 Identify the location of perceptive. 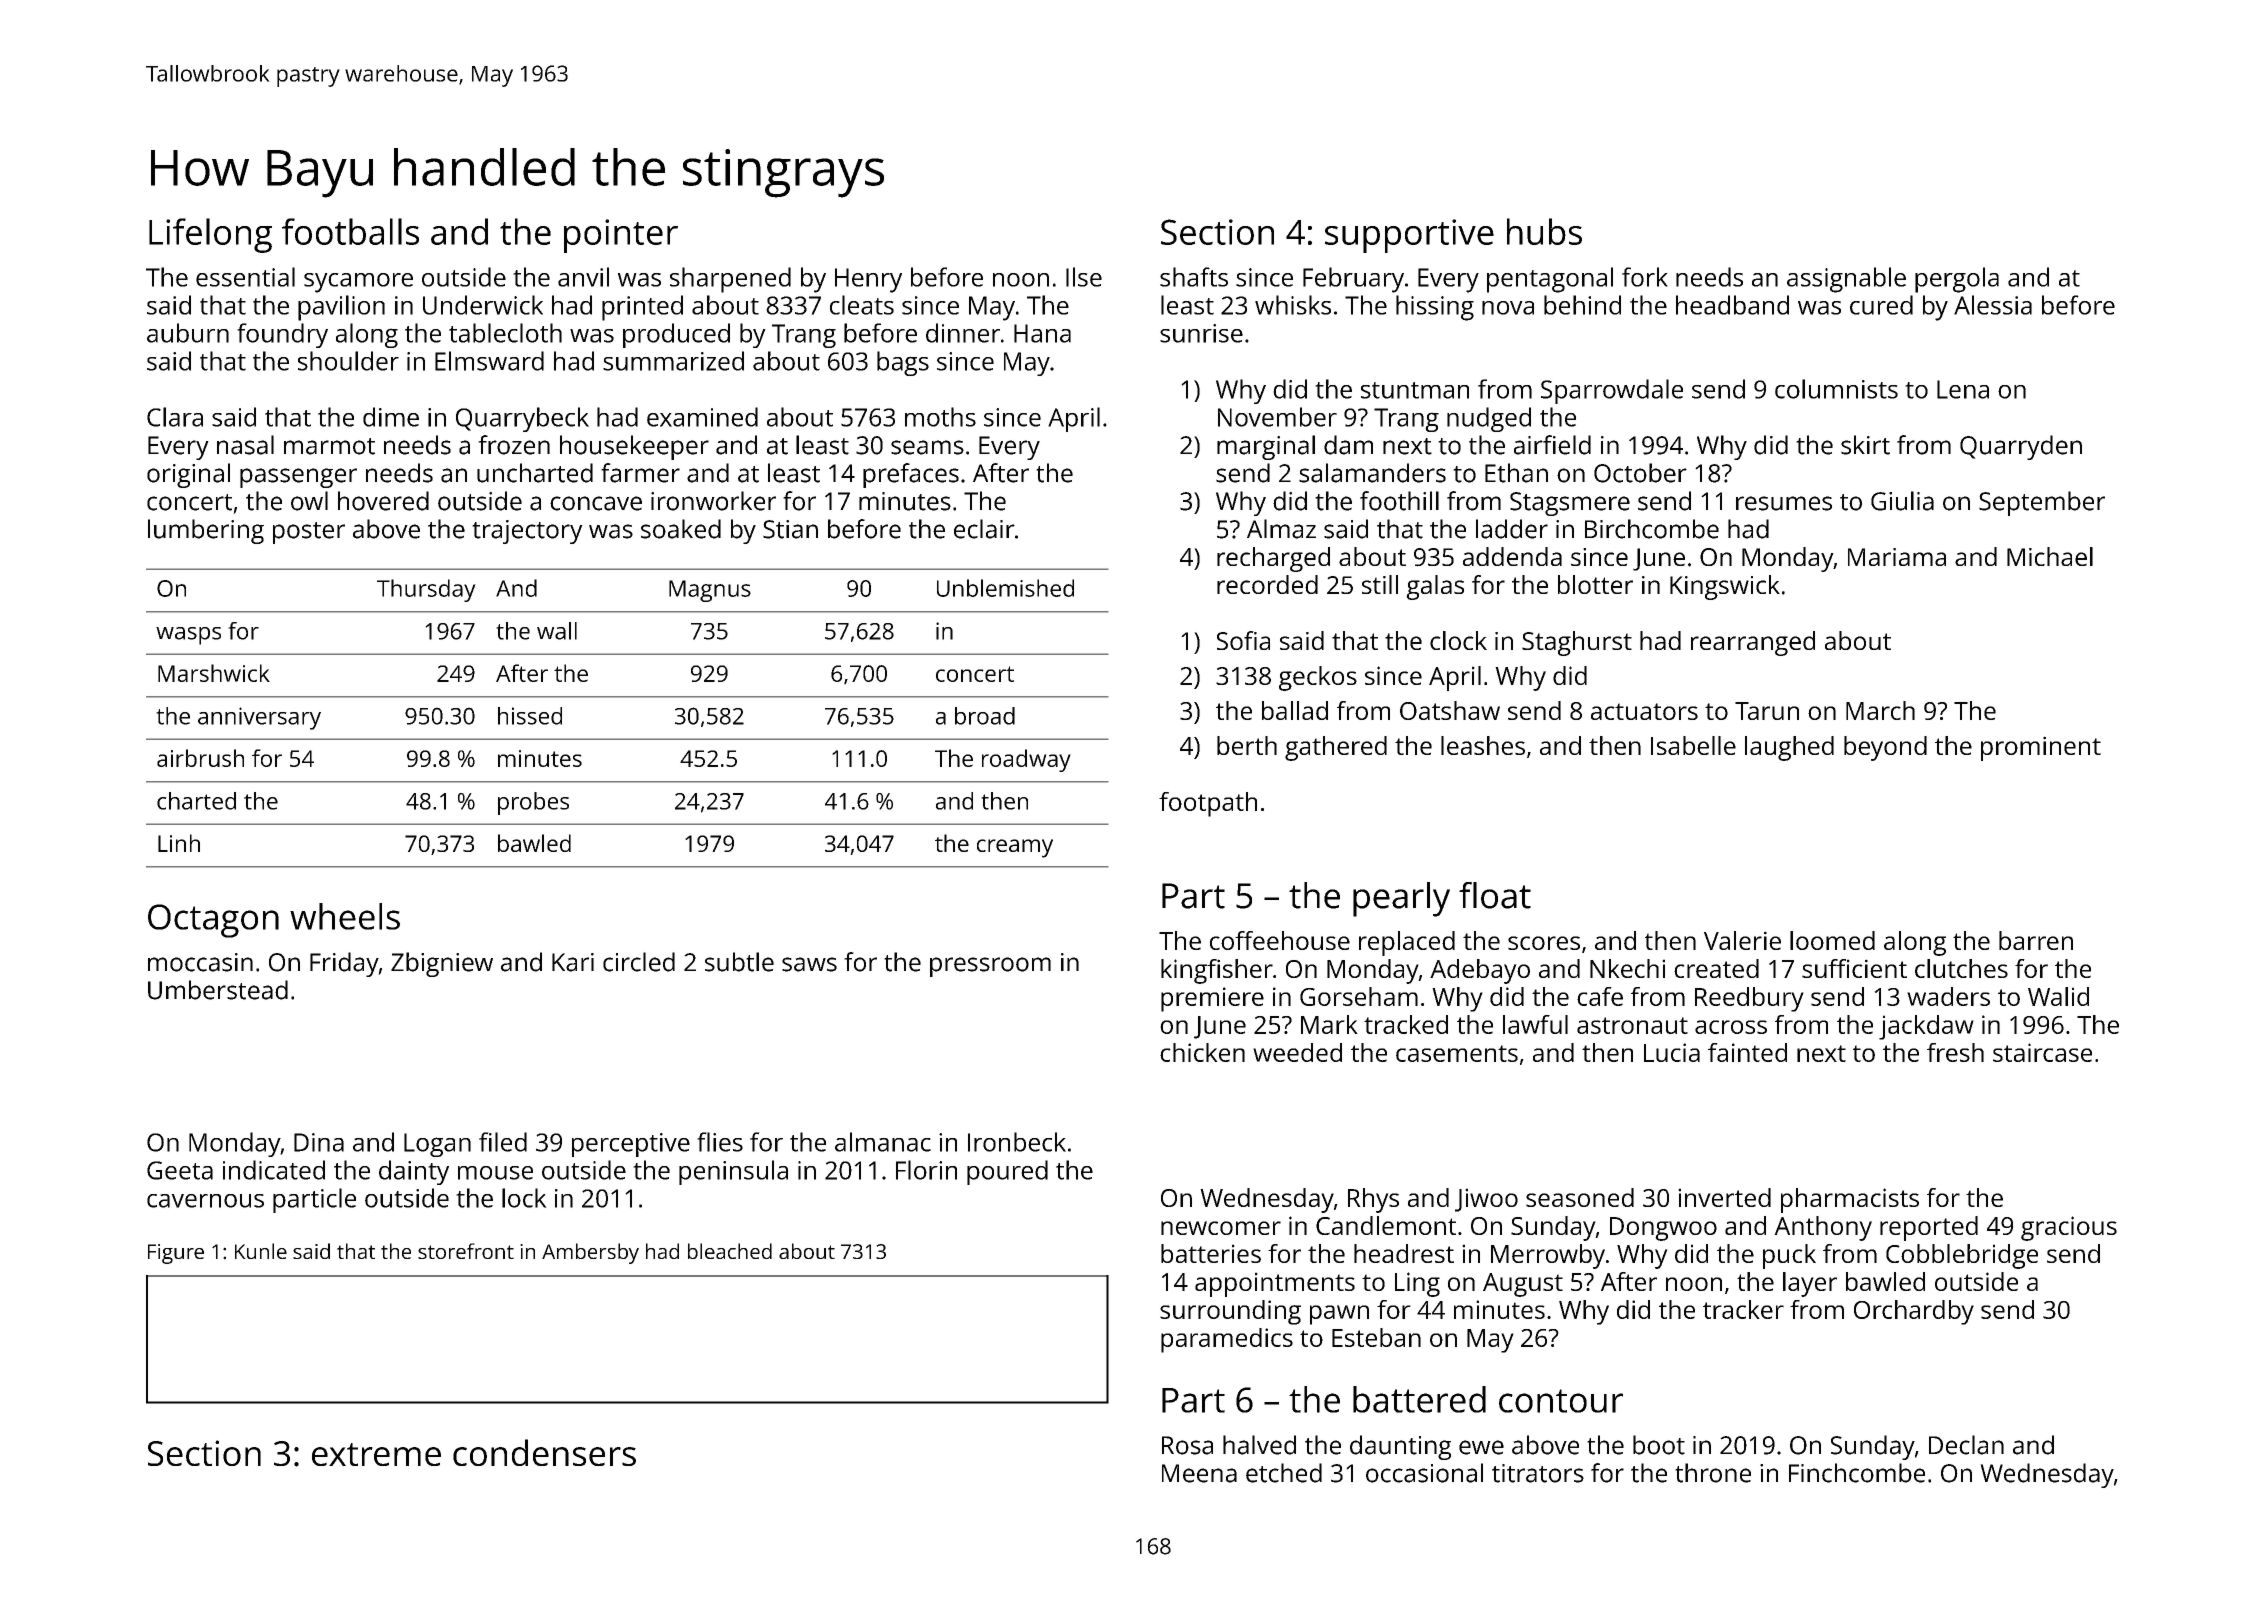
(631, 1145).
